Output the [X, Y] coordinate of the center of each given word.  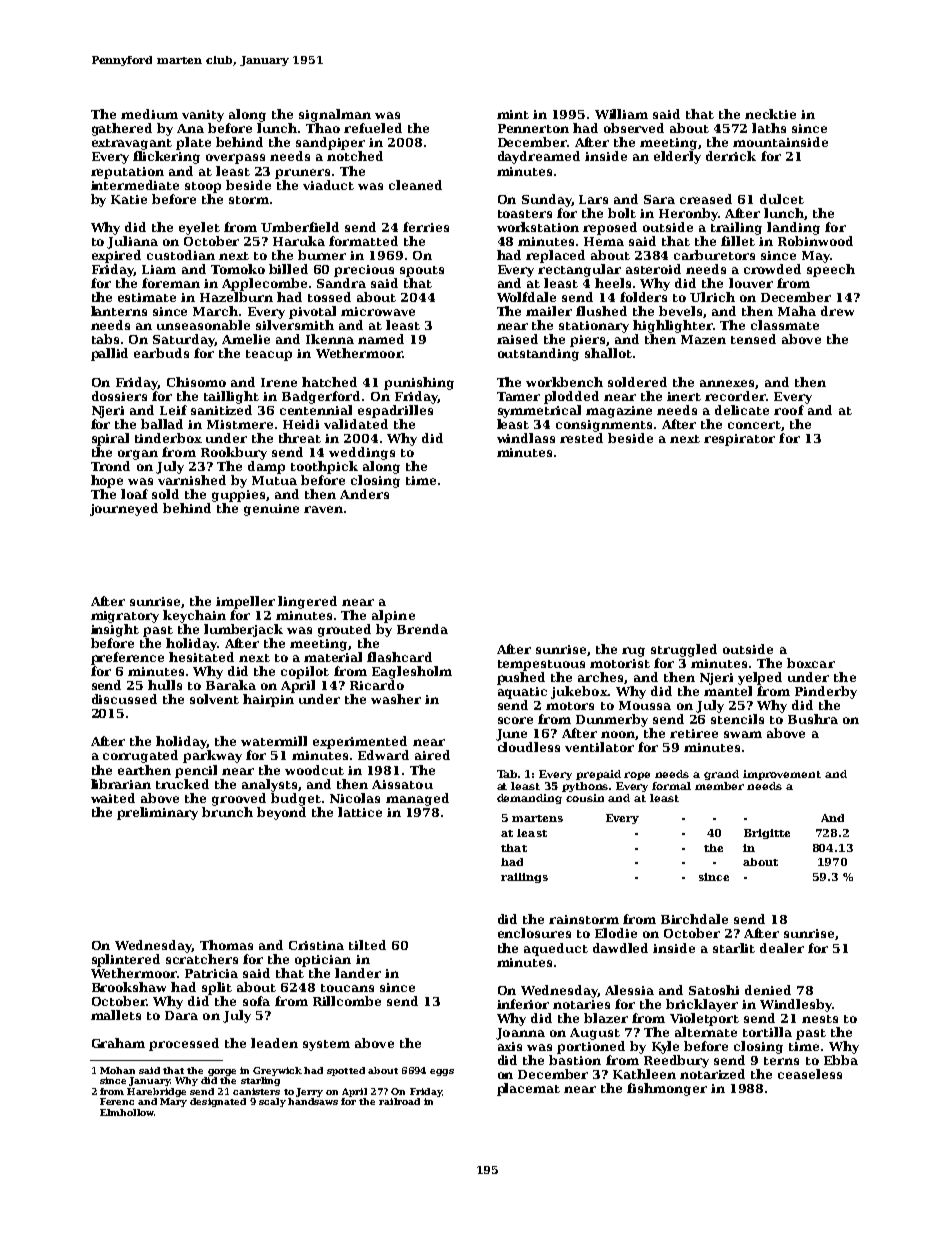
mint [513, 114]
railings [524, 878]
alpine [393, 616]
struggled [684, 650]
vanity [203, 116]
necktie [770, 114]
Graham [118, 1043]
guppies [238, 496]
